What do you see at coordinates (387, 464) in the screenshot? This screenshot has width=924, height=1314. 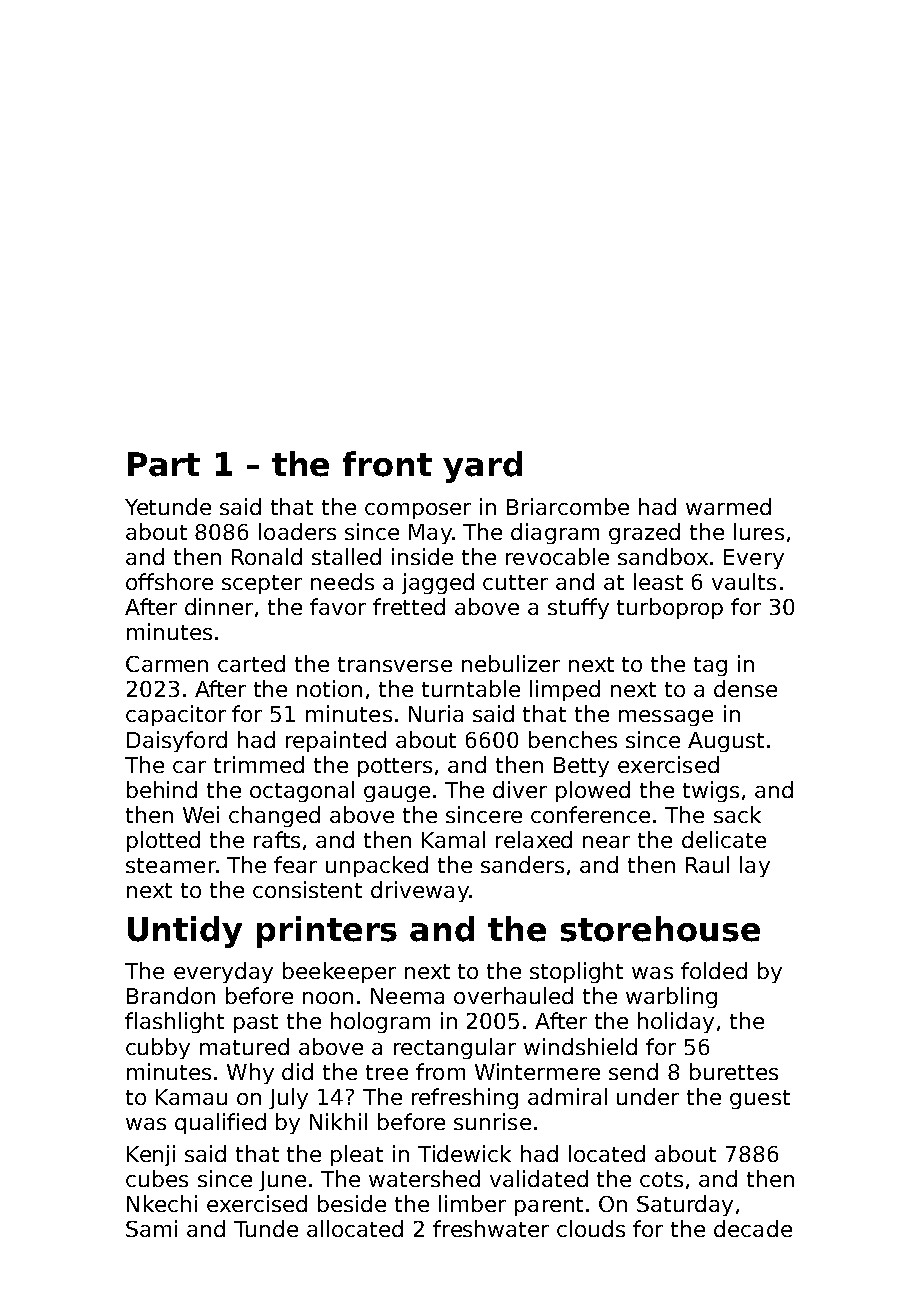 I see `front` at bounding box center [387, 464].
